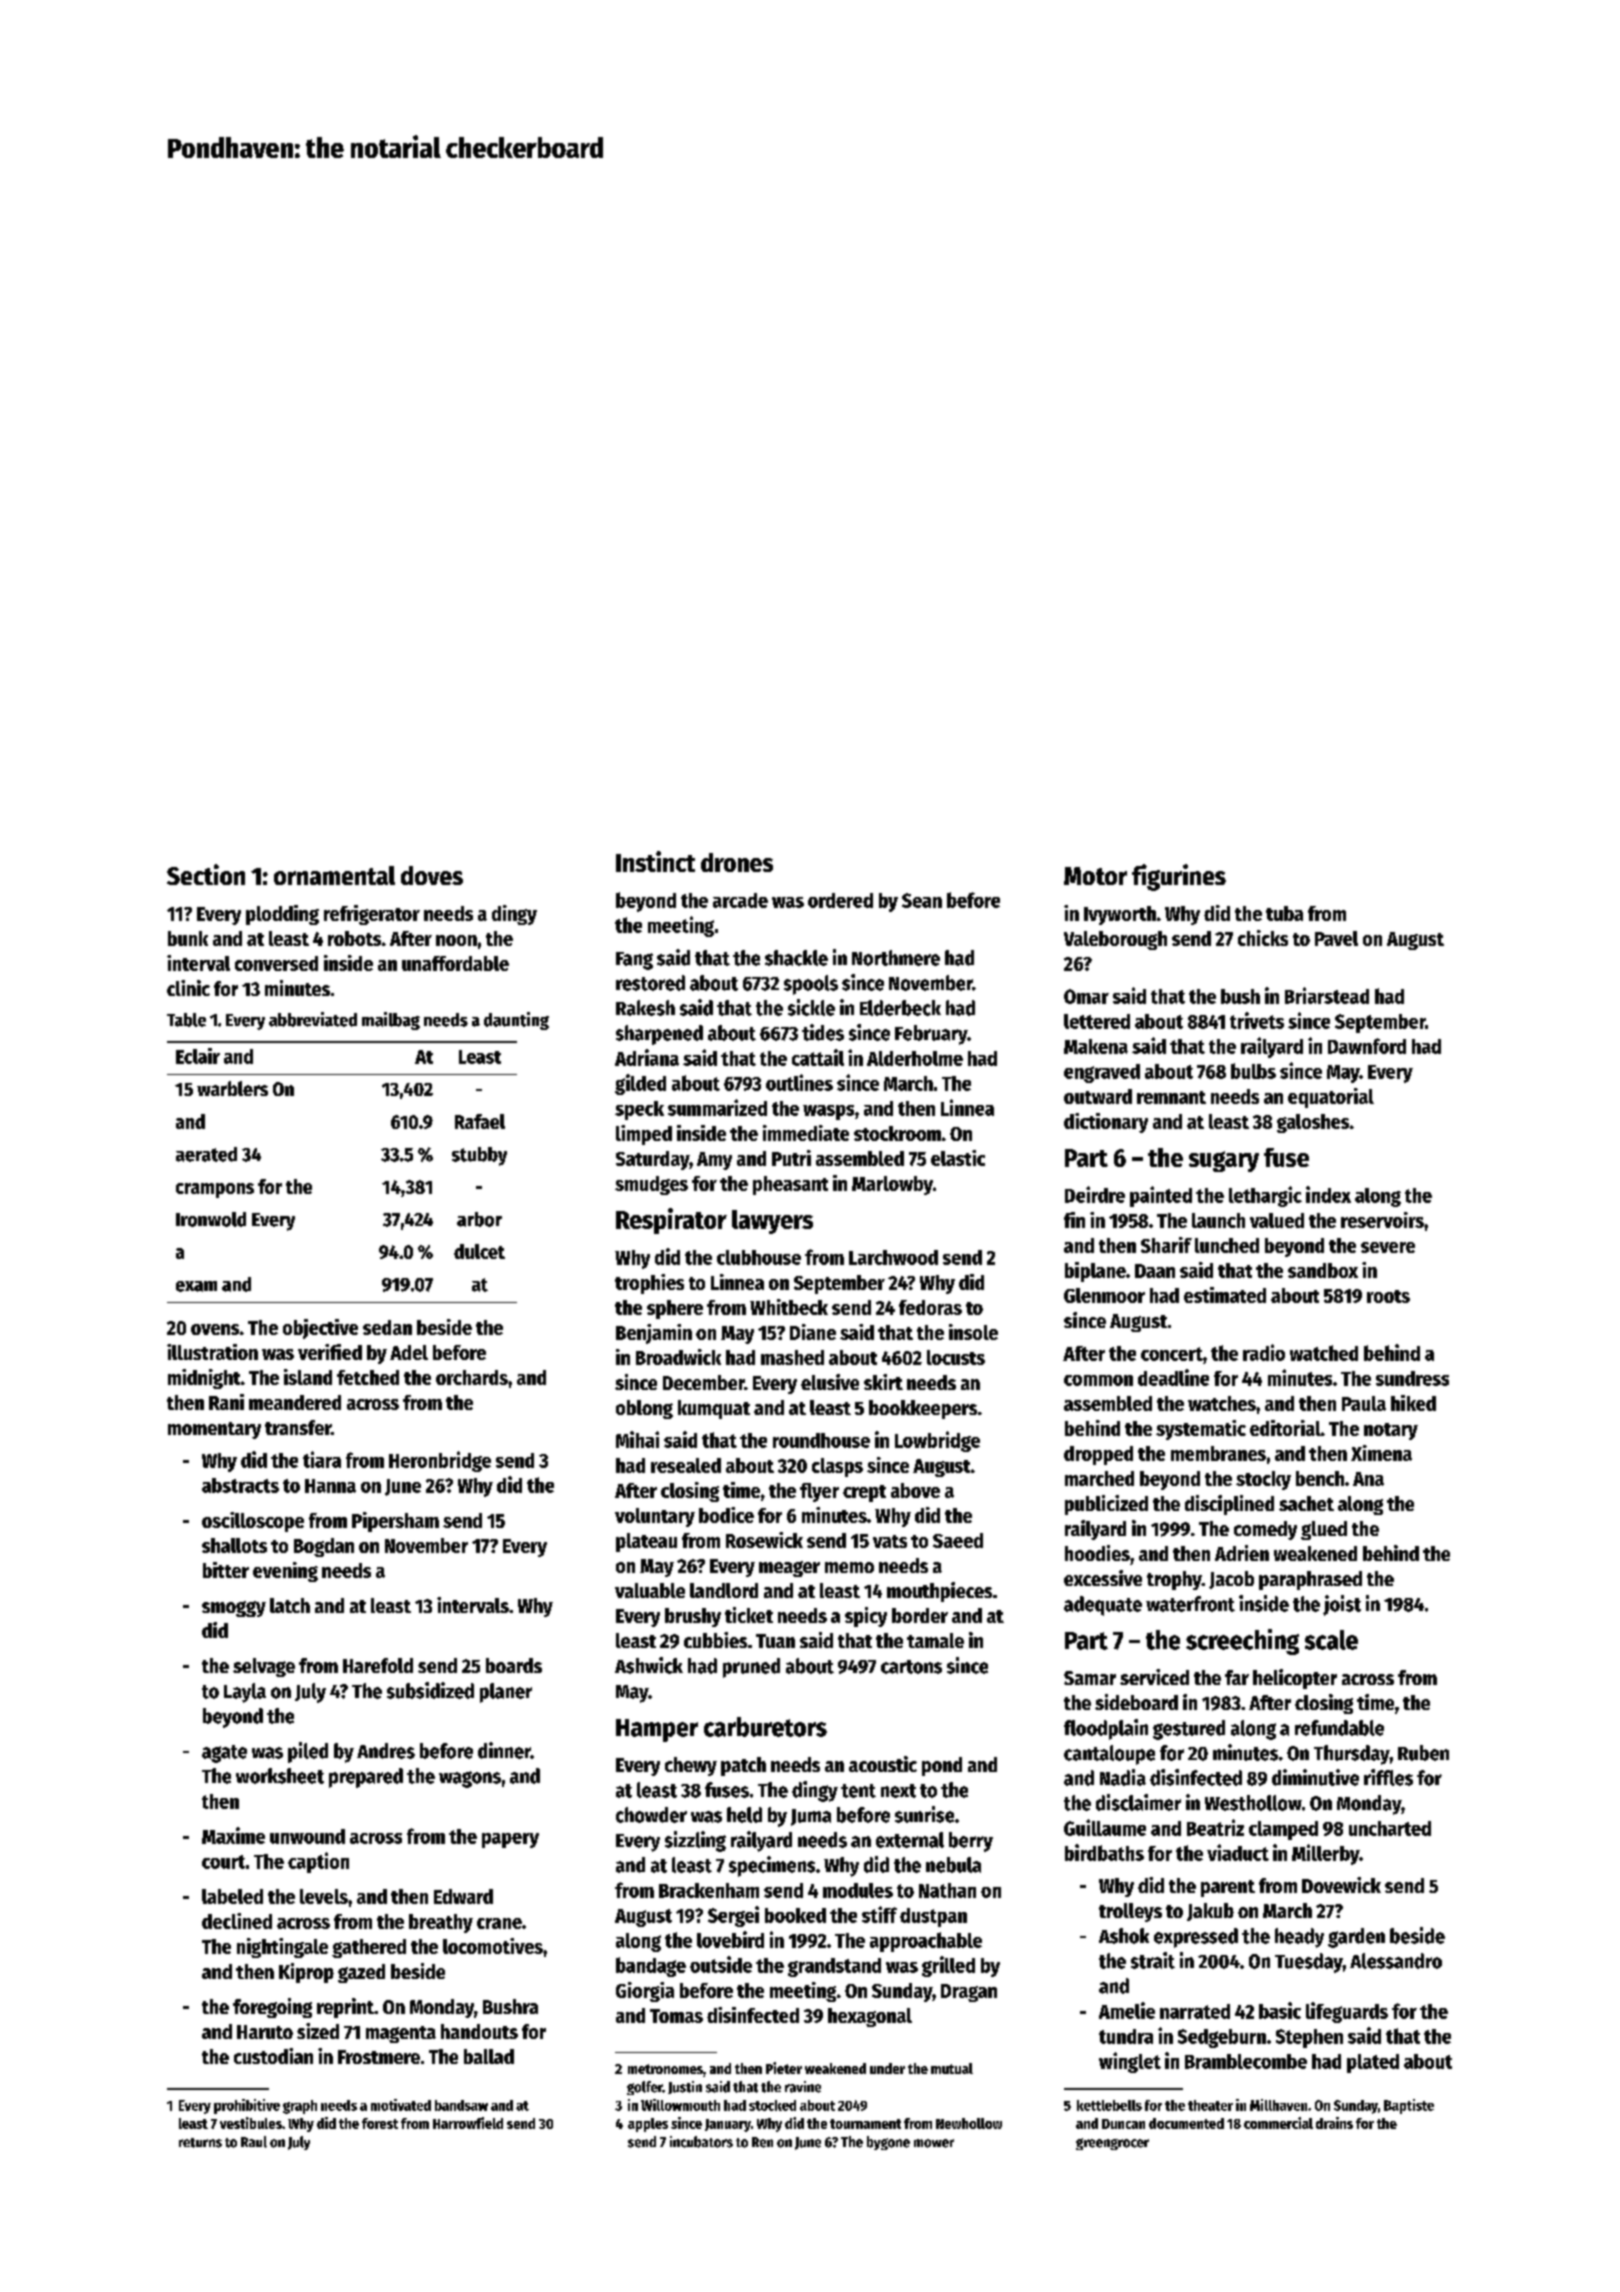 The width and height of the document is (1620, 2292). I want to click on Section, so click(206, 874).
